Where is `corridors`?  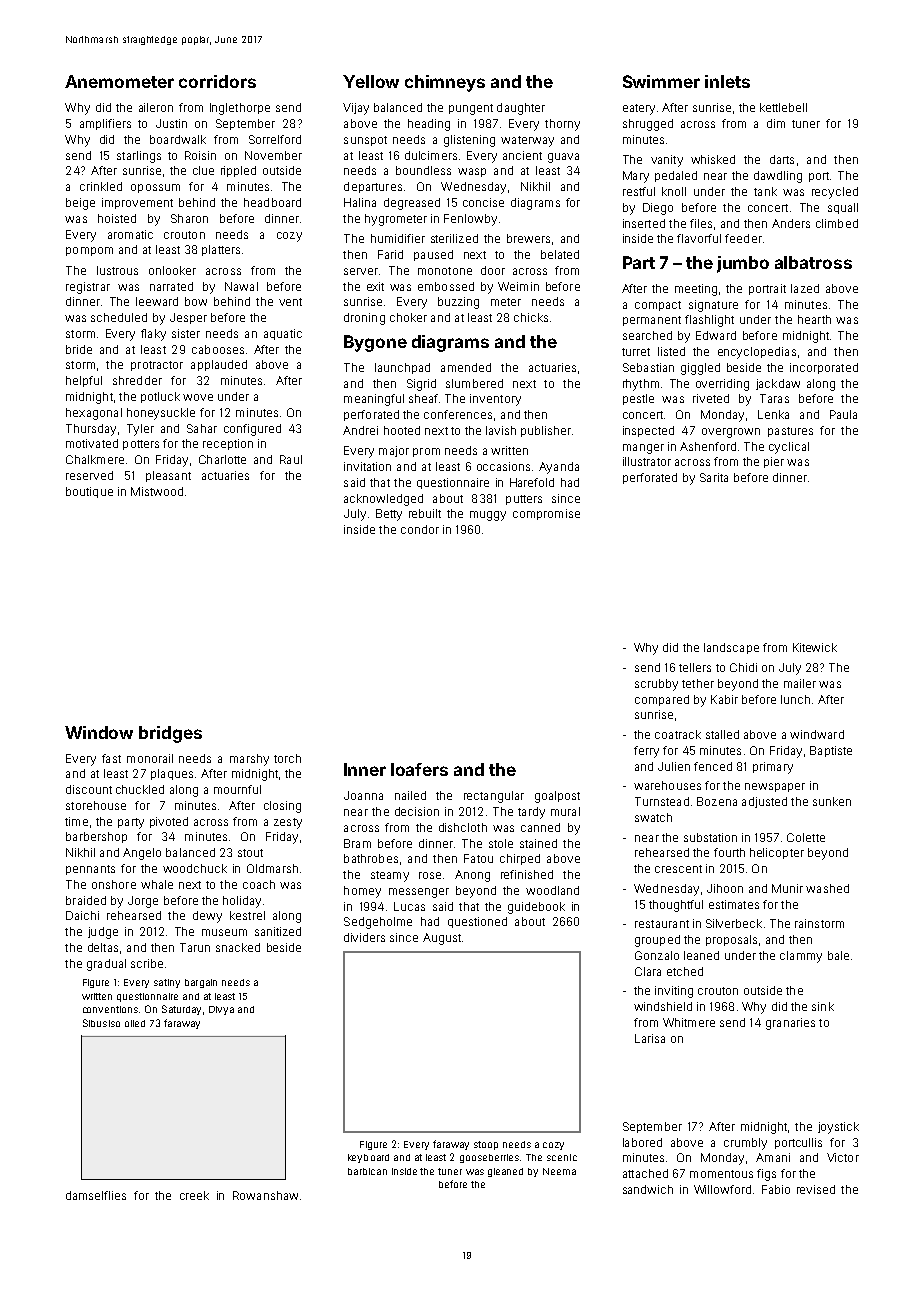
corridors is located at coordinates (217, 81).
